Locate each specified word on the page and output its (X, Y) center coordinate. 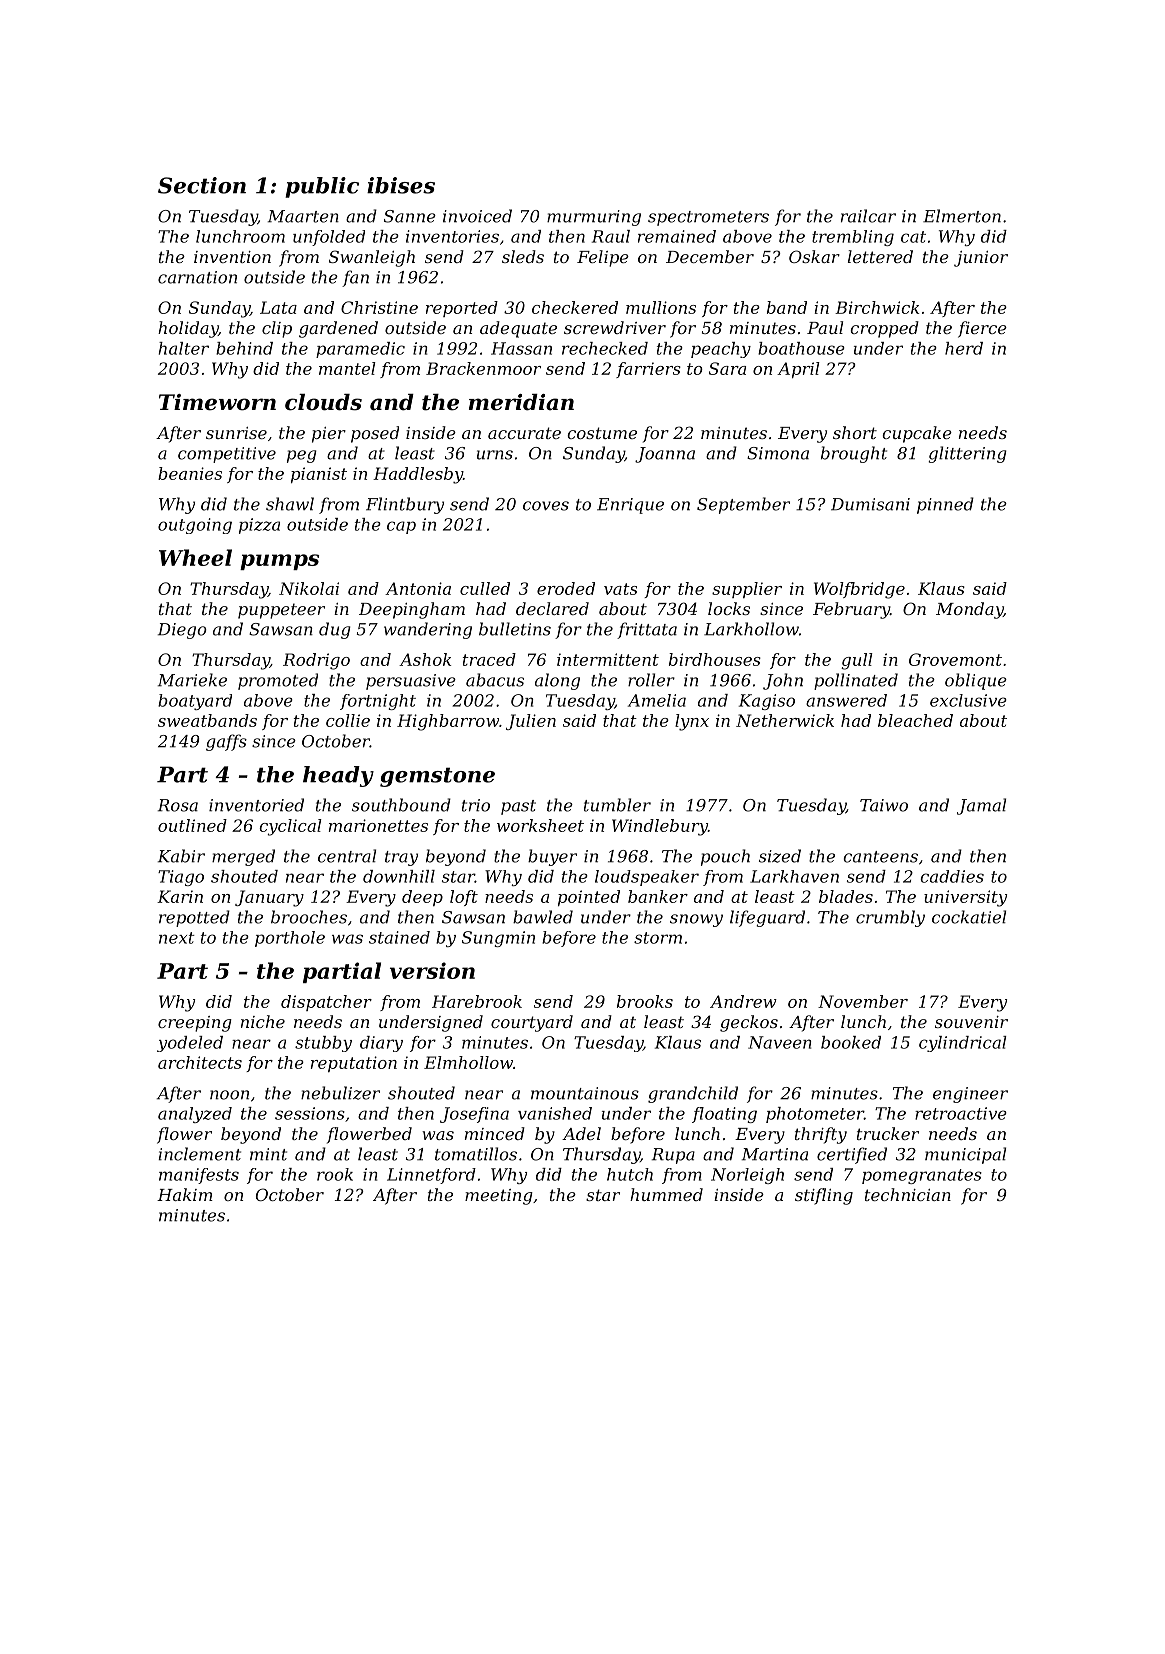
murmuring (594, 218)
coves (546, 506)
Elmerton (962, 216)
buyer (552, 857)
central (347, 856)
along (557, 681)
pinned (945, 505)
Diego (182, 631)
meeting (499, 1197)
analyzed (195, 1115)
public (322, 187)
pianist (319, 475)
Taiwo (884, 805)
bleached (915, 720)
